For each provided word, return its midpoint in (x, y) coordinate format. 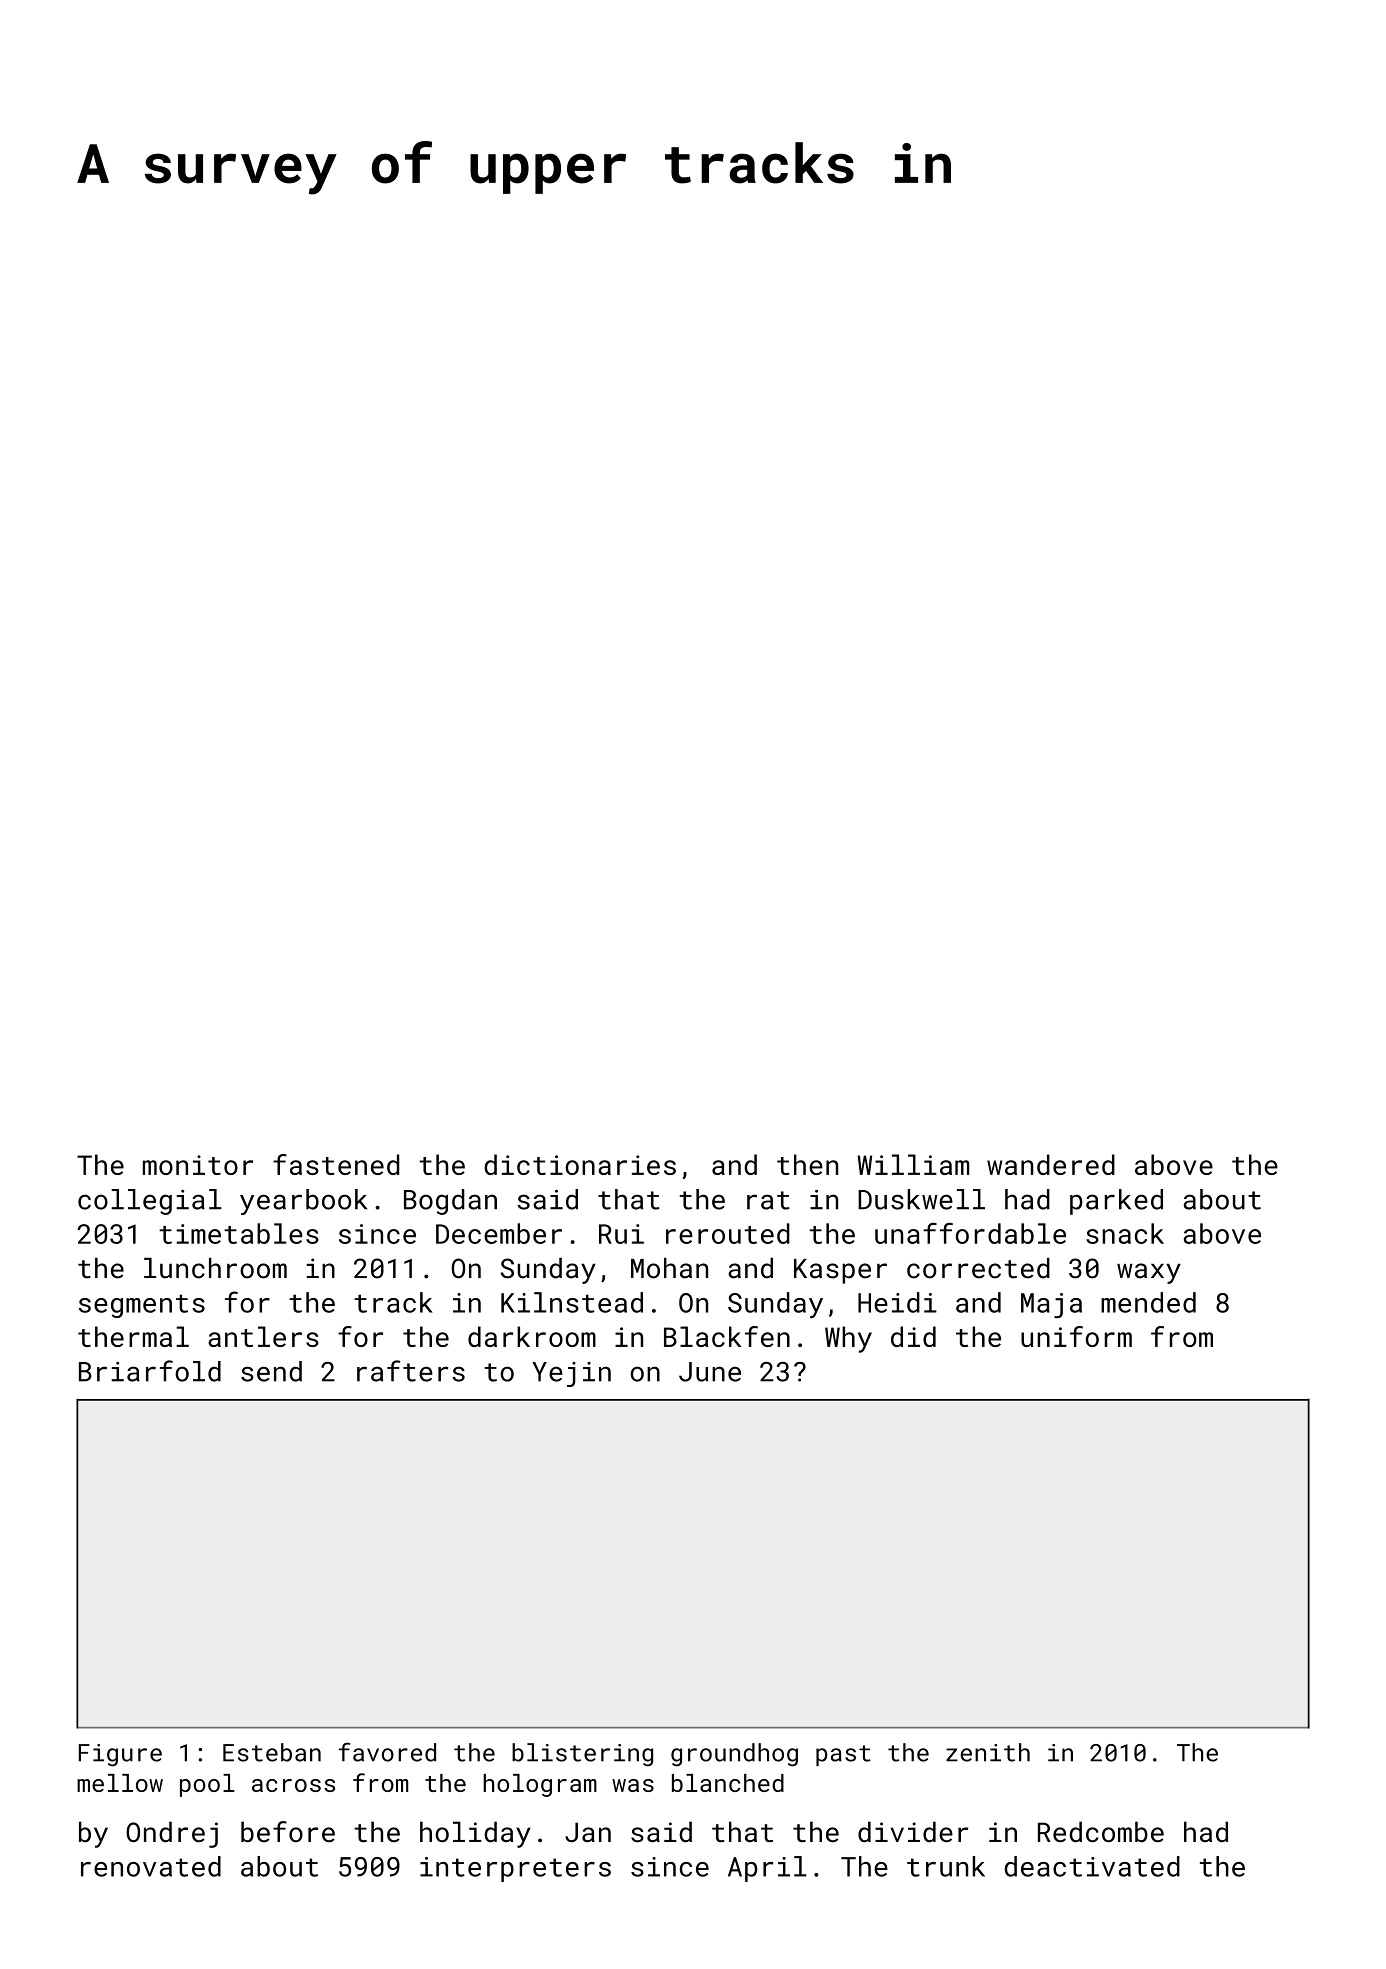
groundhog (734, 1755)
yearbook (303, 1202)
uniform (1076, 1336)
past (843, 1755)
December (499, 1233)
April (767, 1869)
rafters (411, 1371)
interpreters (515, 1869)
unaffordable (970, 1233)
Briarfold (150, 1371)
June (710, 1372)
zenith (988, 1752)
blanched (728, 1783)
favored (387, 1752)
